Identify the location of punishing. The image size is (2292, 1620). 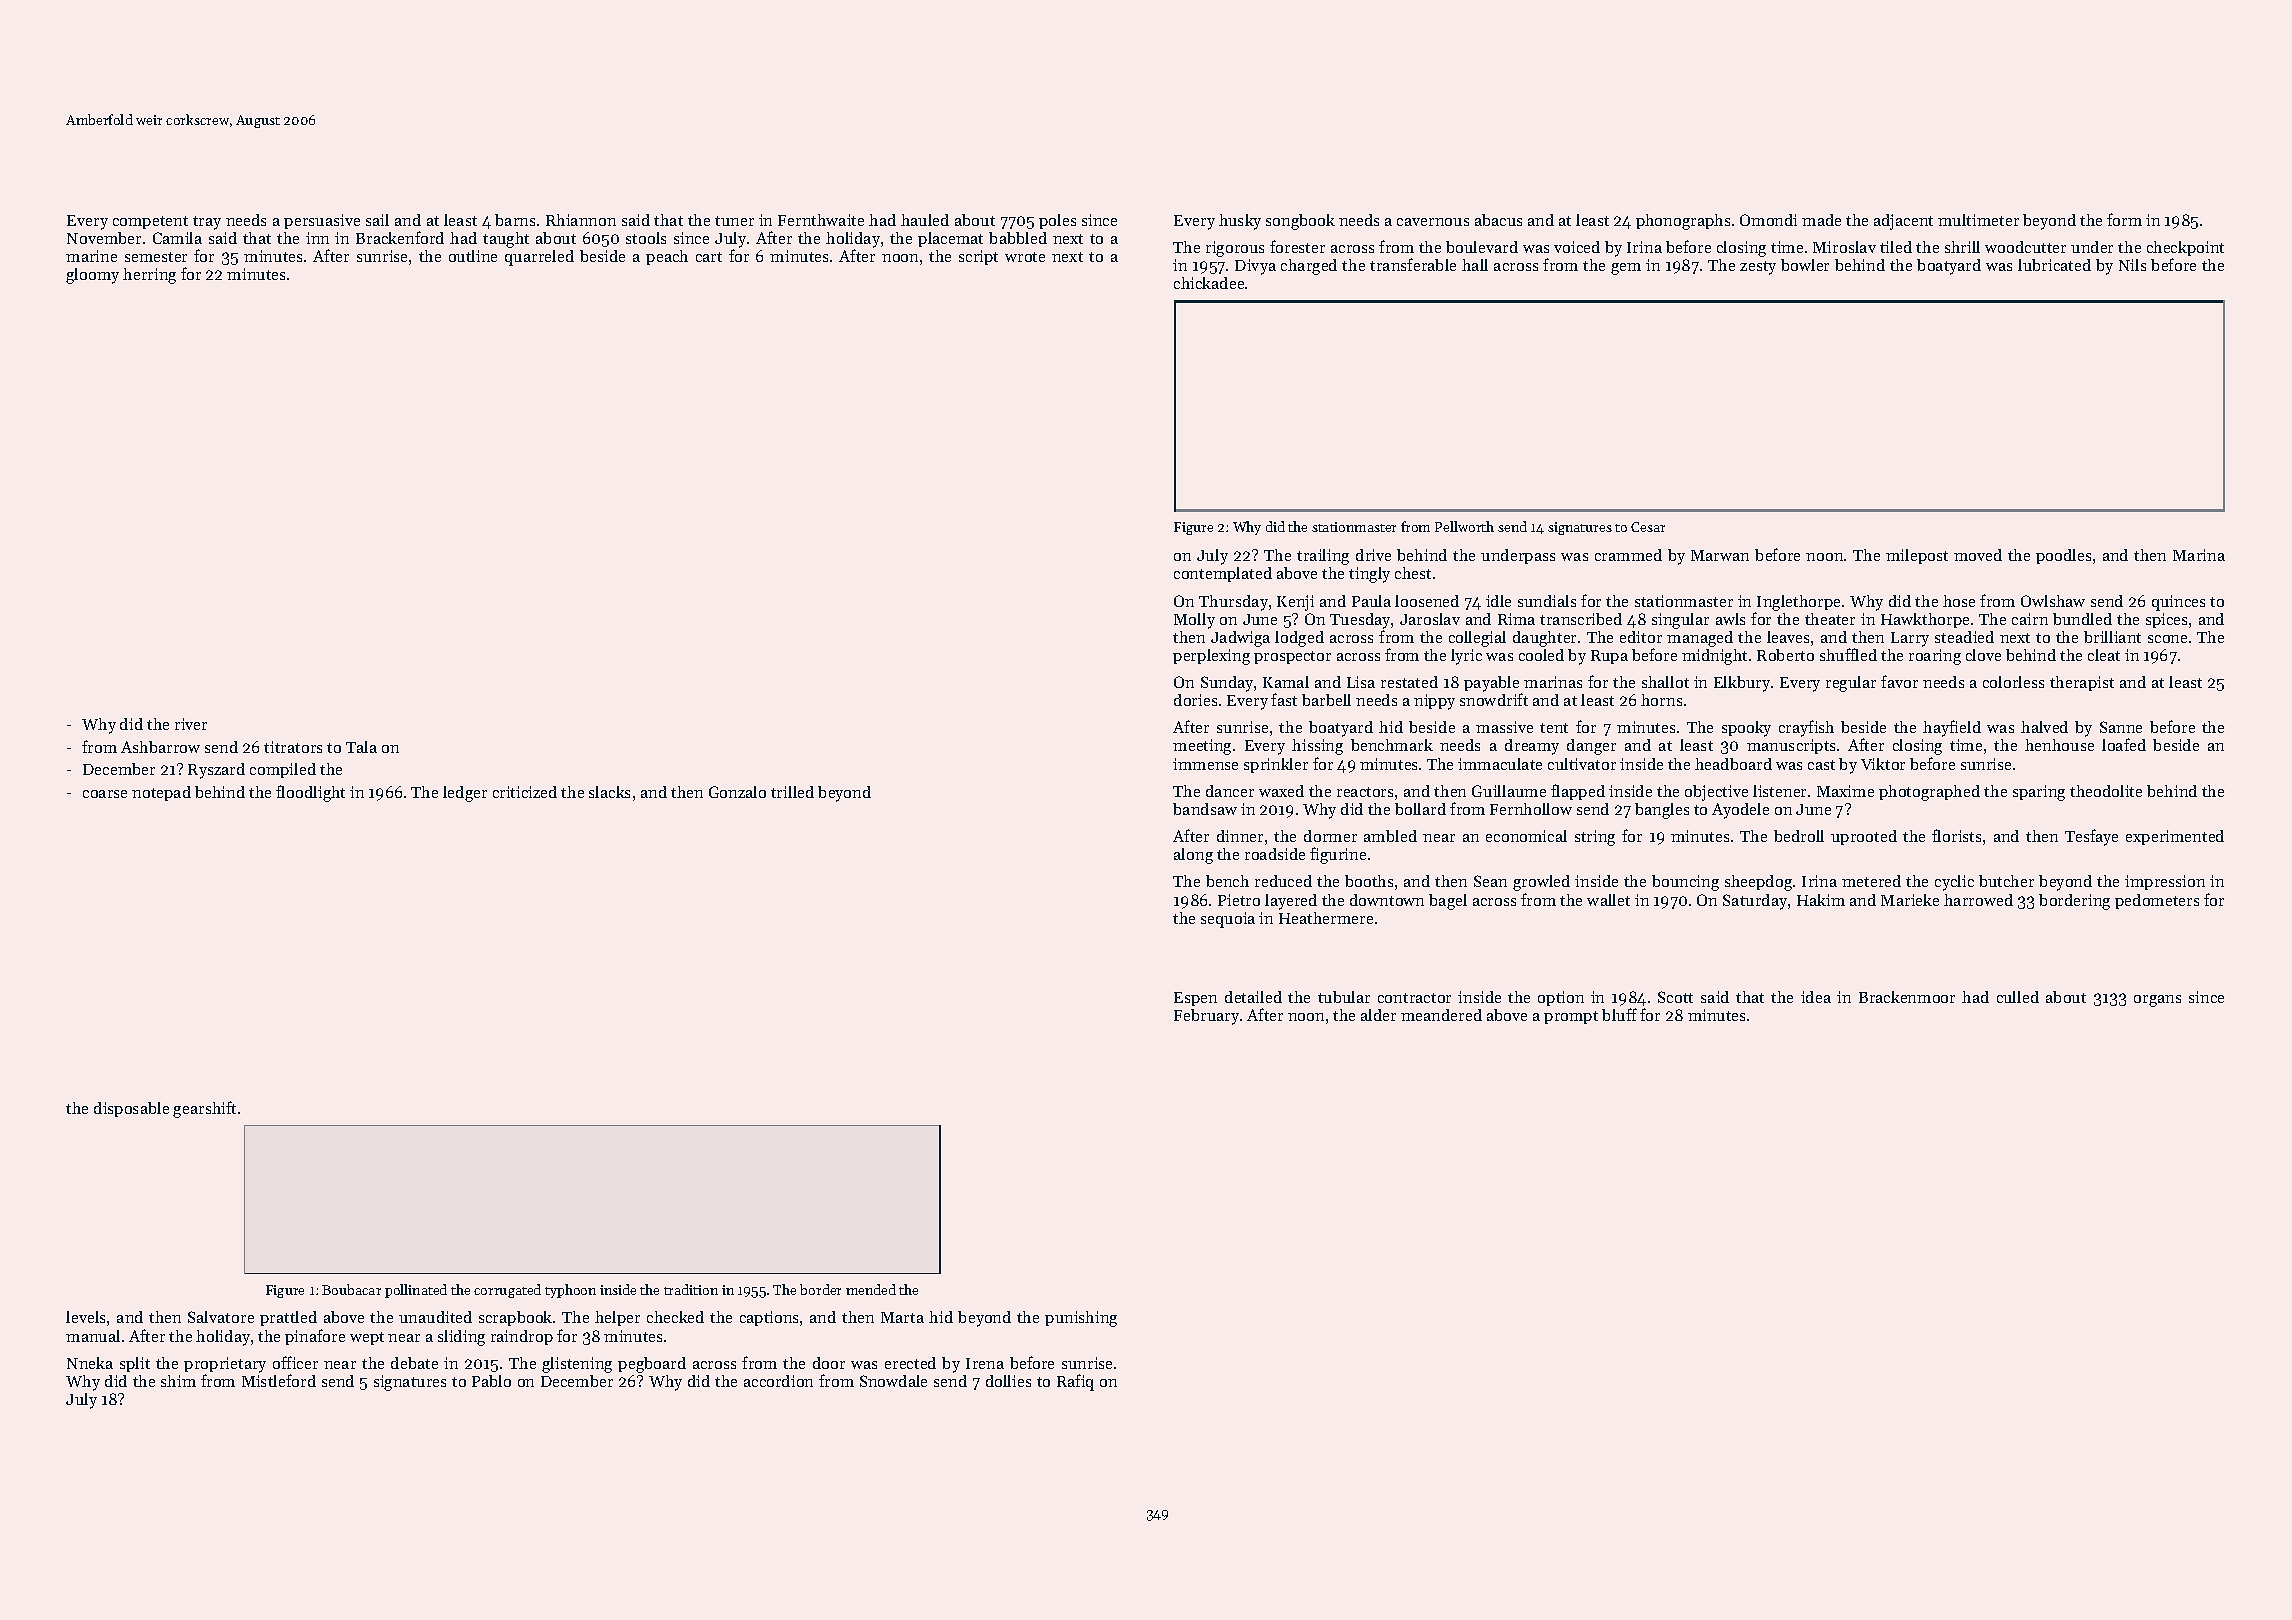
(1081, 1319).
